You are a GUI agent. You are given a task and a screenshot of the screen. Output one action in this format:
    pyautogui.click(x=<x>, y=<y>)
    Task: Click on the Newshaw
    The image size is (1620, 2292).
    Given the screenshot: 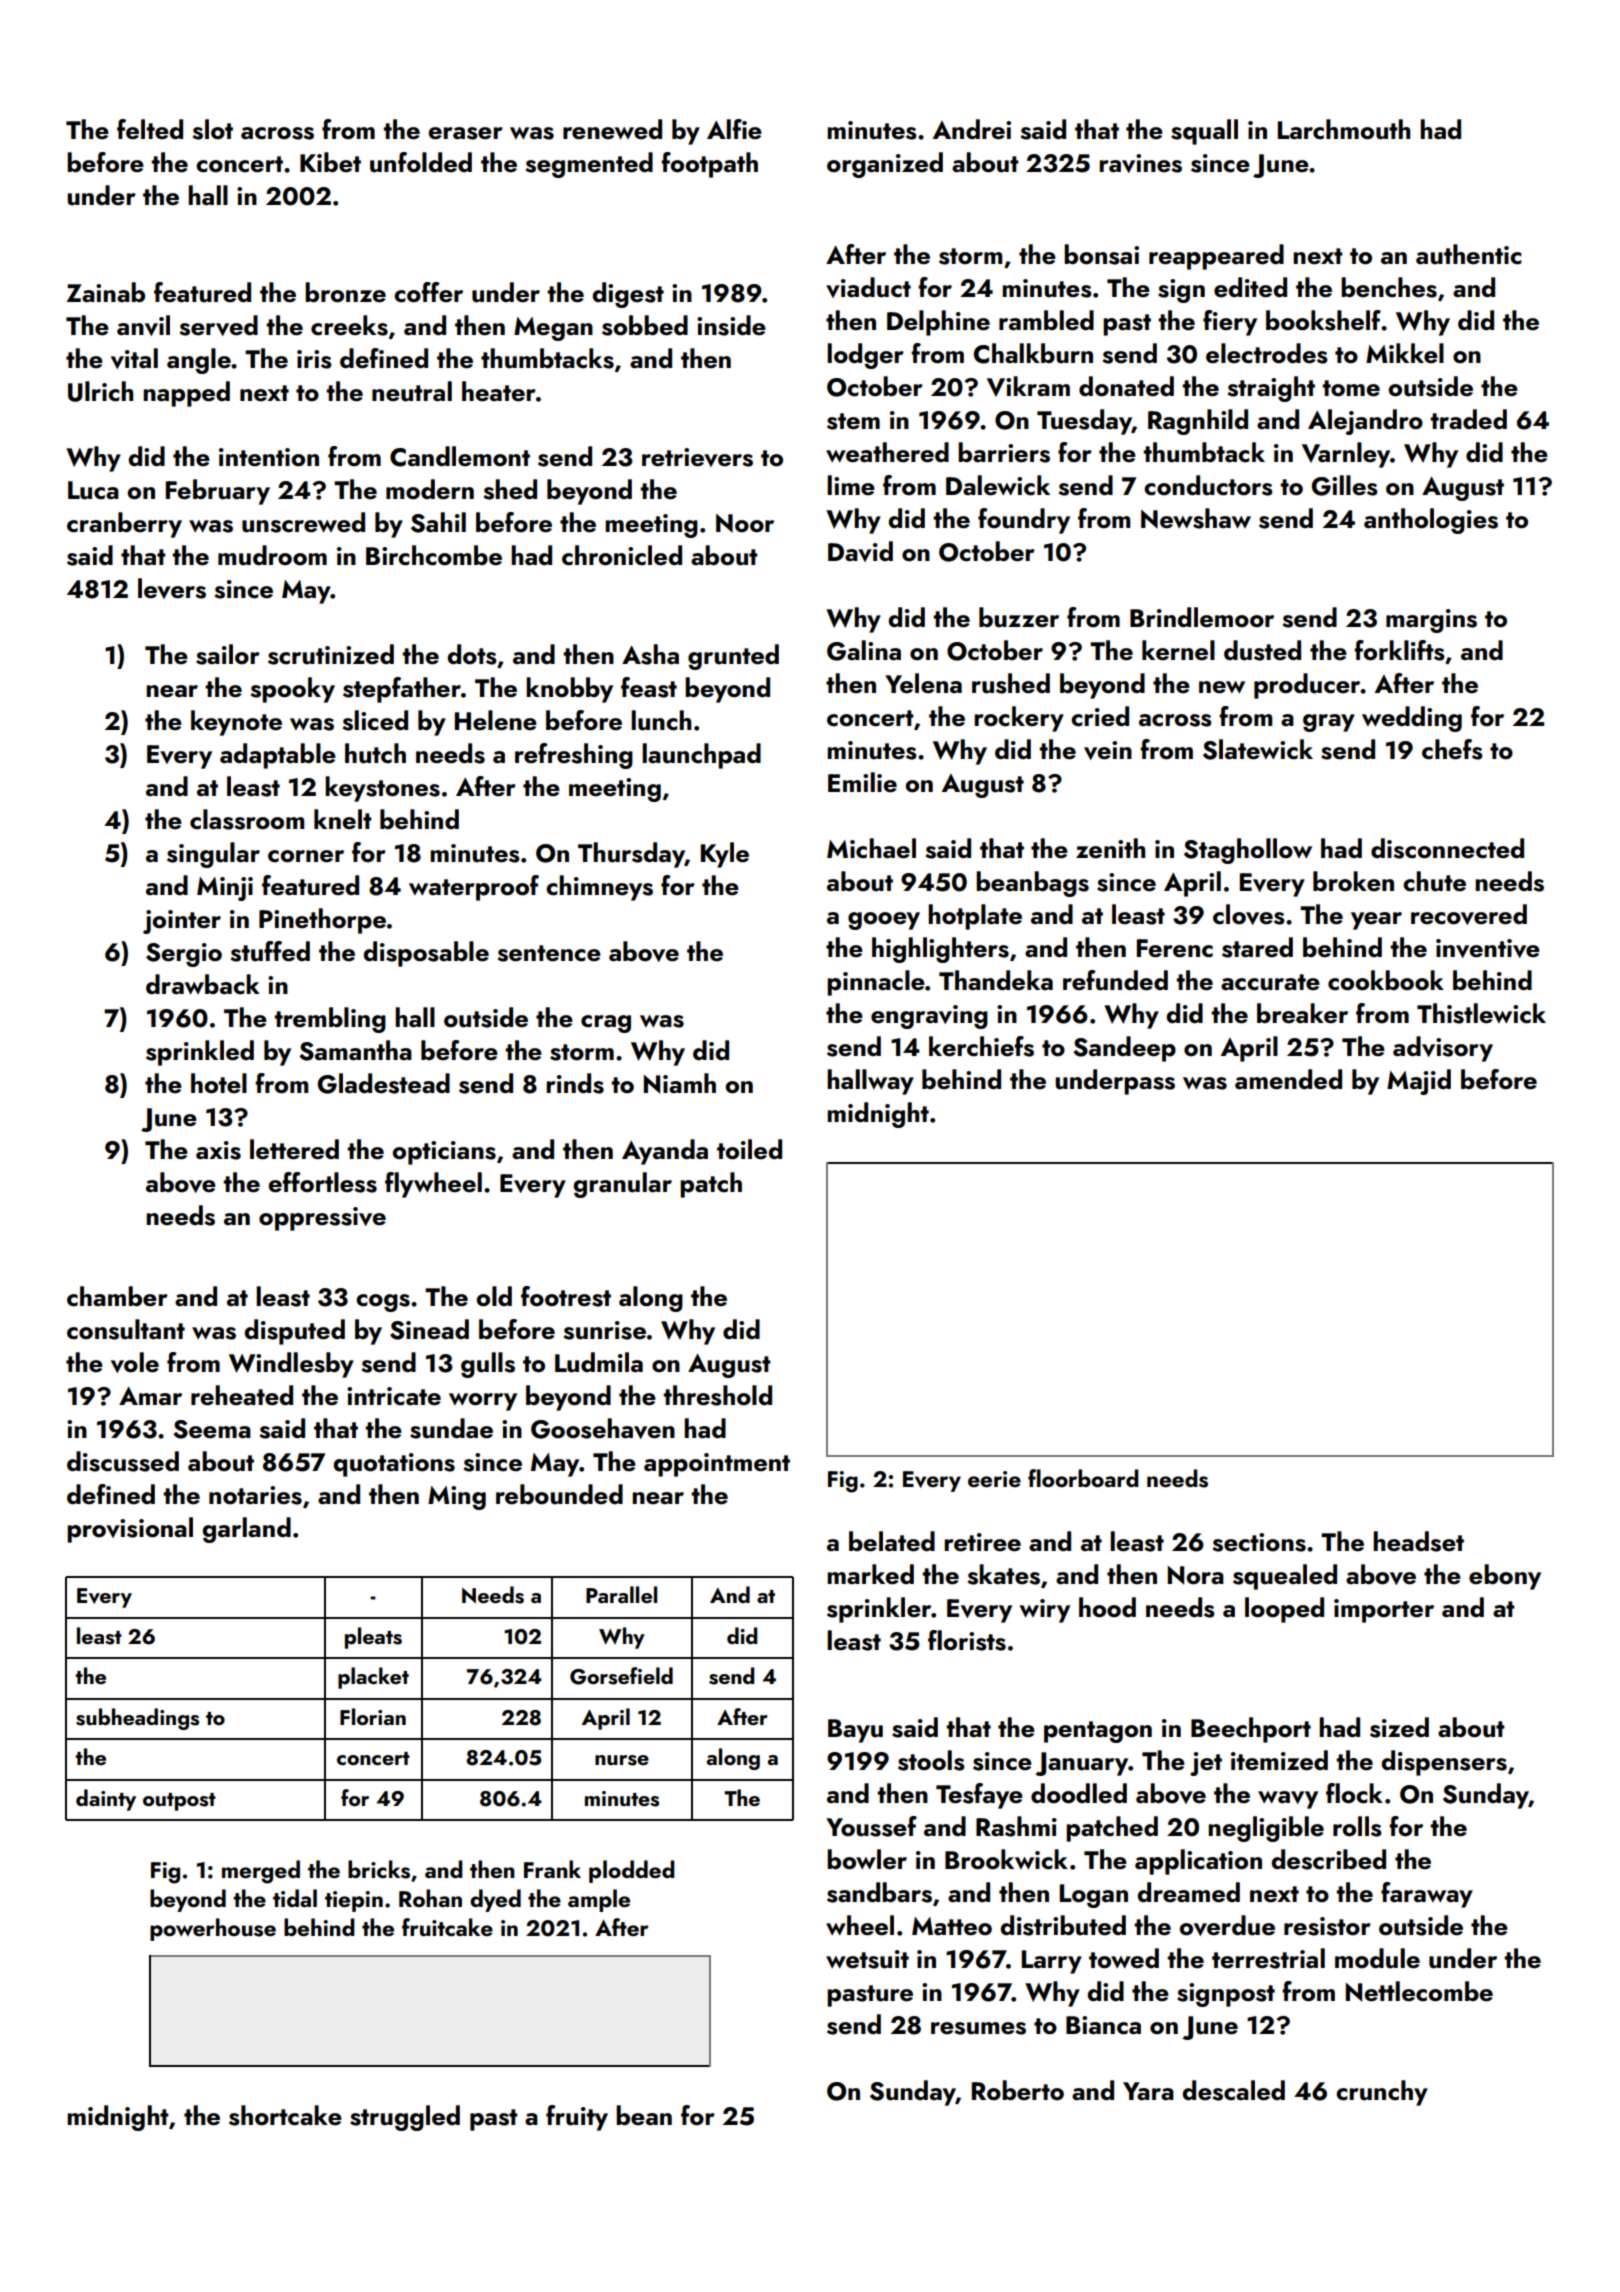 What is the action you would take?
    pyautogui.click(x=1196, y=518)
